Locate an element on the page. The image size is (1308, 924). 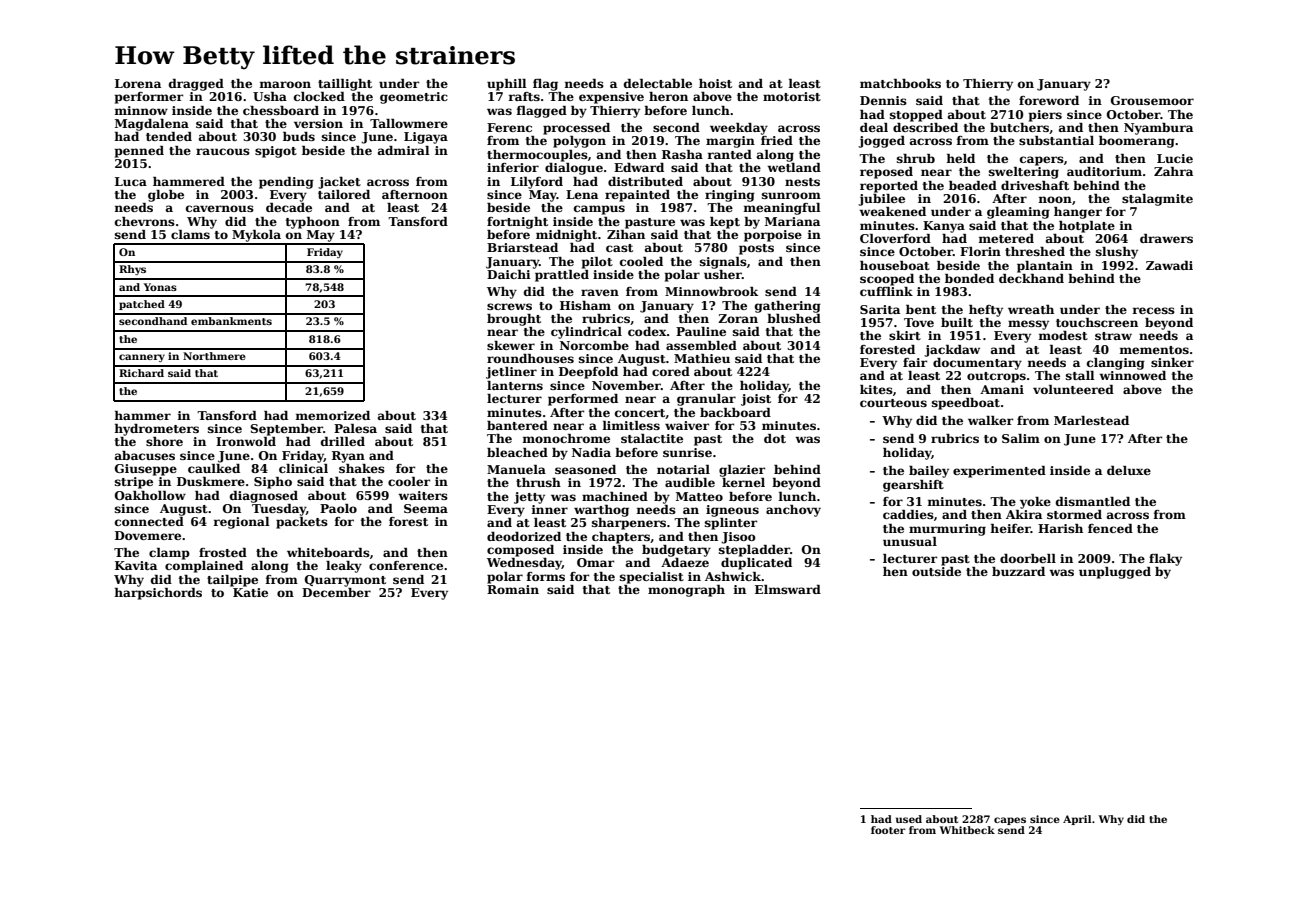
April is located at coordinates (1077, 820).
